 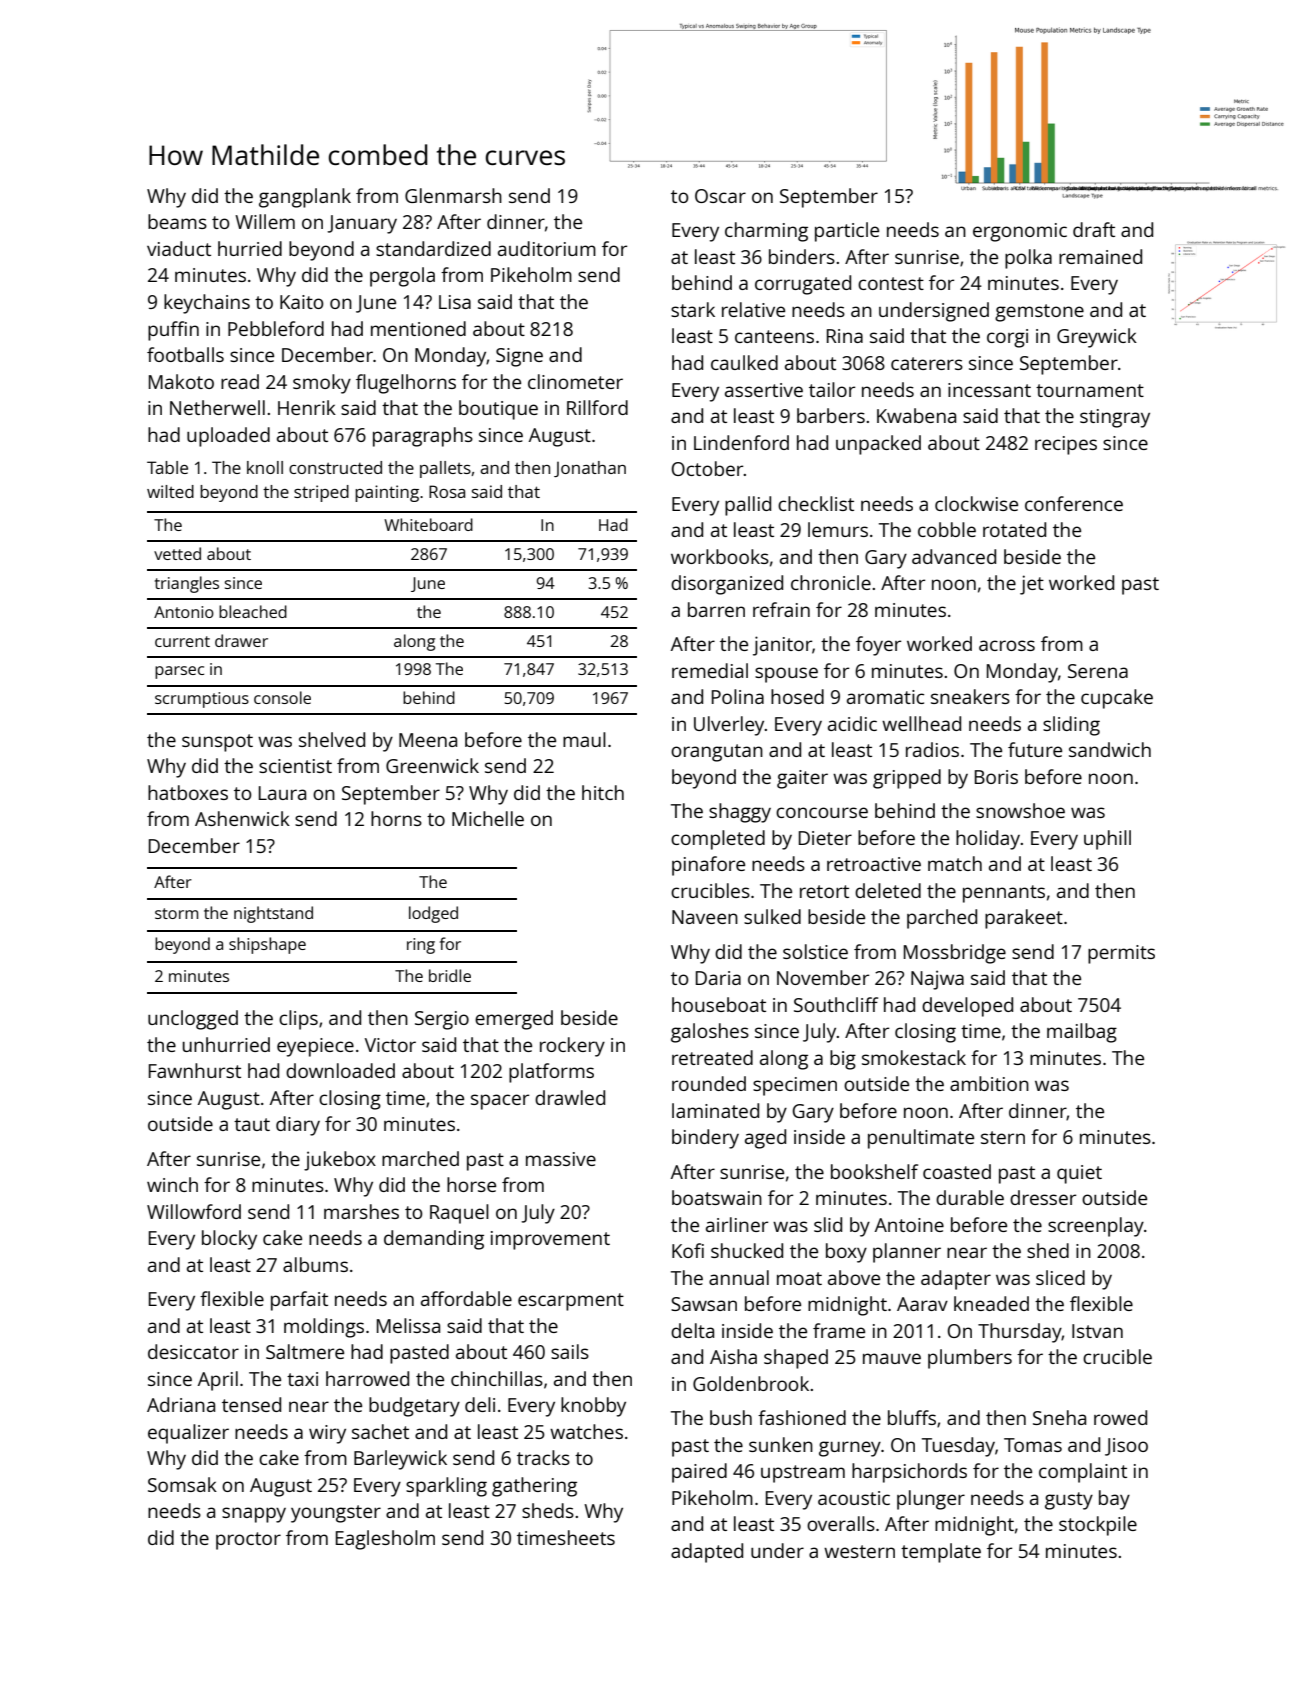 What do you see at coordinates (739, 1277) in the page?
I see `annual` at bounding box center [739, 1277].
